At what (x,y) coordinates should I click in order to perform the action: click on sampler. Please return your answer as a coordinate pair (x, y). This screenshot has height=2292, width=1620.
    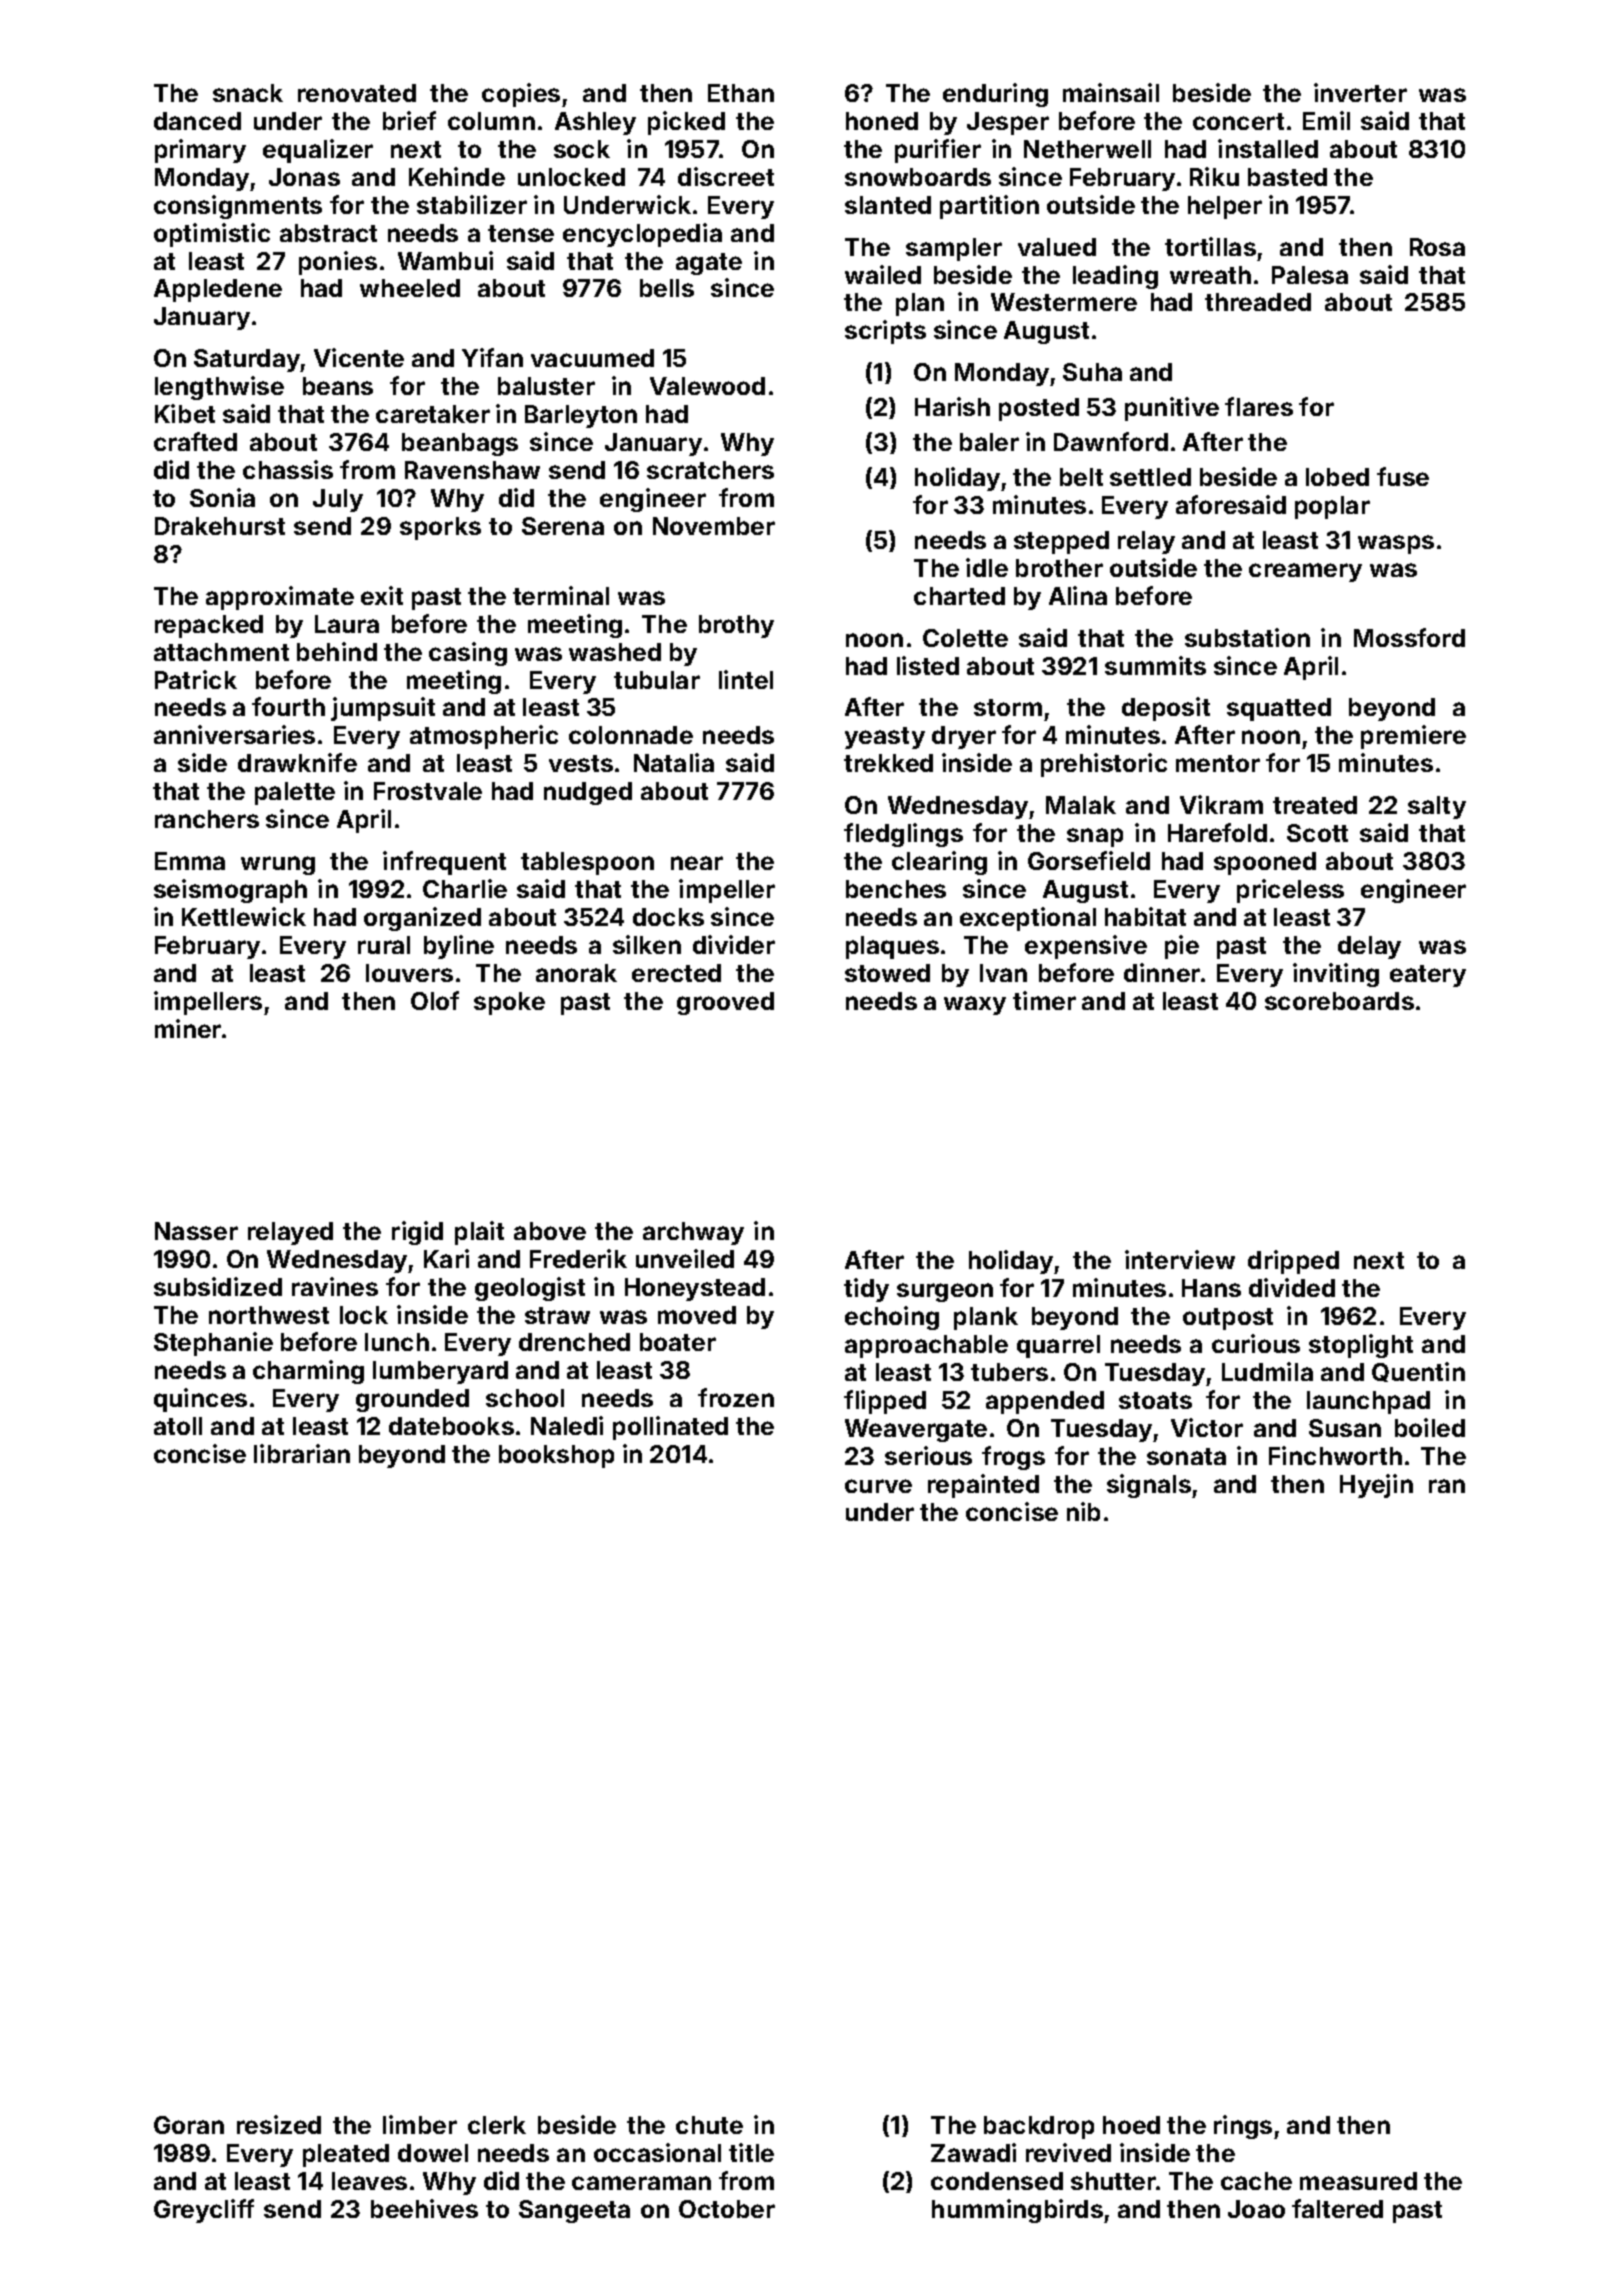
    Looking at the image, I should click on (954, 249).
